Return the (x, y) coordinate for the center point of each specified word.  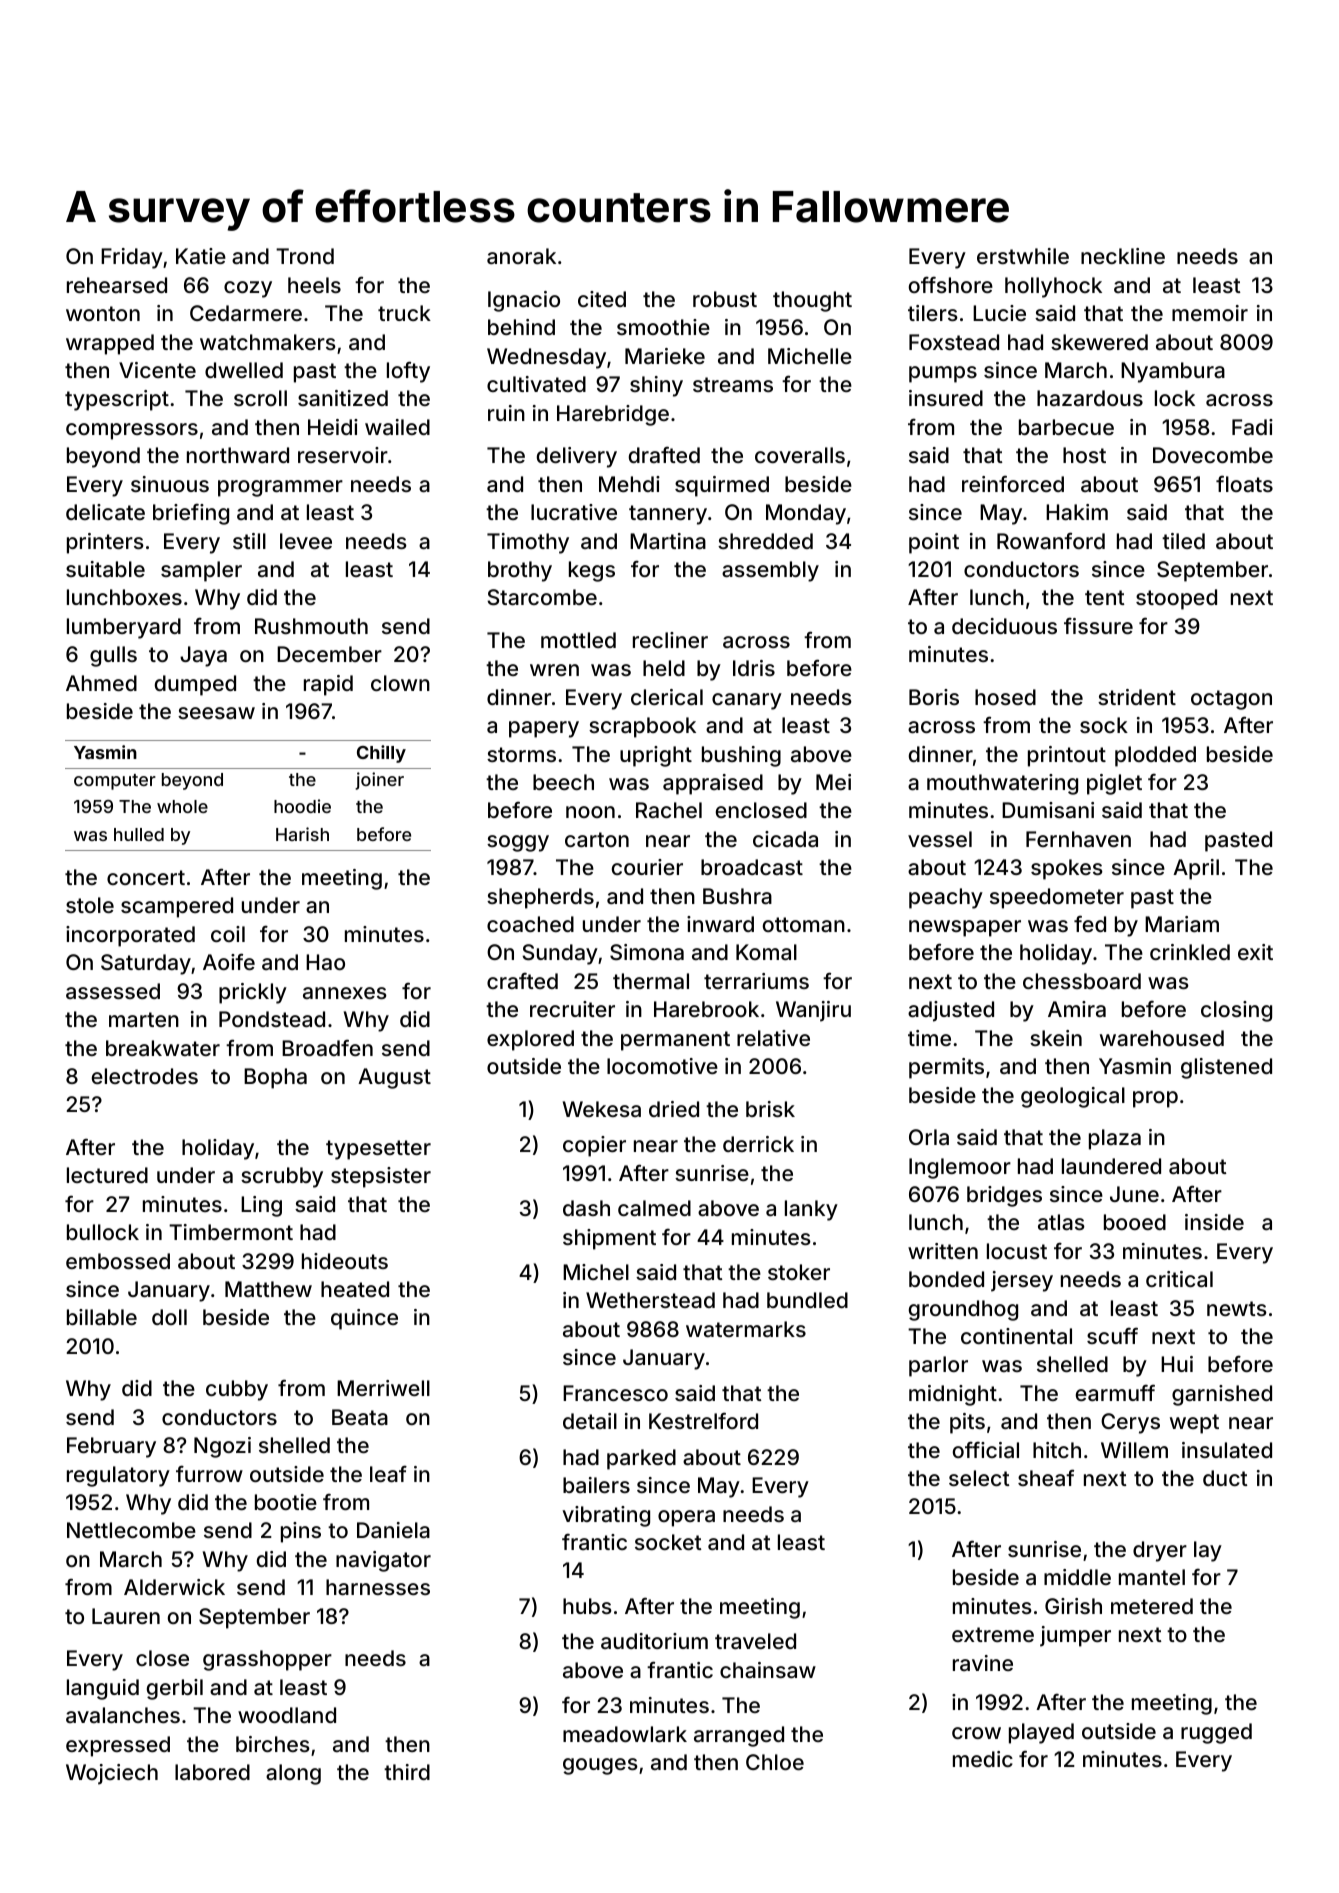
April (1196, 869)
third (407, 1772)
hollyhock (1053, 287)
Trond (305, 256)
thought (812, 301)
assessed (113, 991)
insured (946, 398)
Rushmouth (311, 626)
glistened (1226, 1068)
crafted (522, 980)
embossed (118, 1261)
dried (674, 1109)
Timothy (528, 543)
